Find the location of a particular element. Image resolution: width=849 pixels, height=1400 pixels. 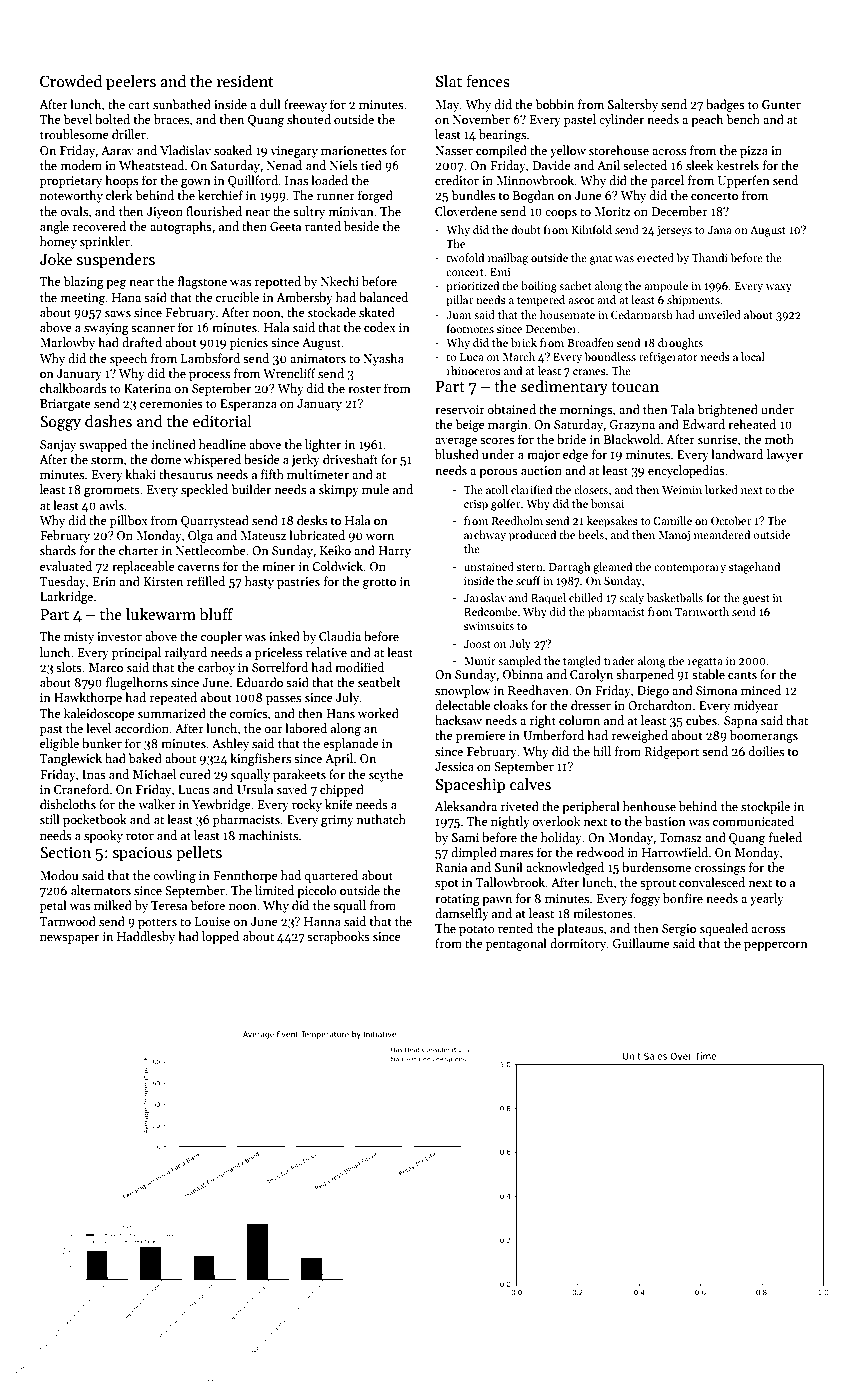

Fennthorpe is located at coordinates (245, 876).
